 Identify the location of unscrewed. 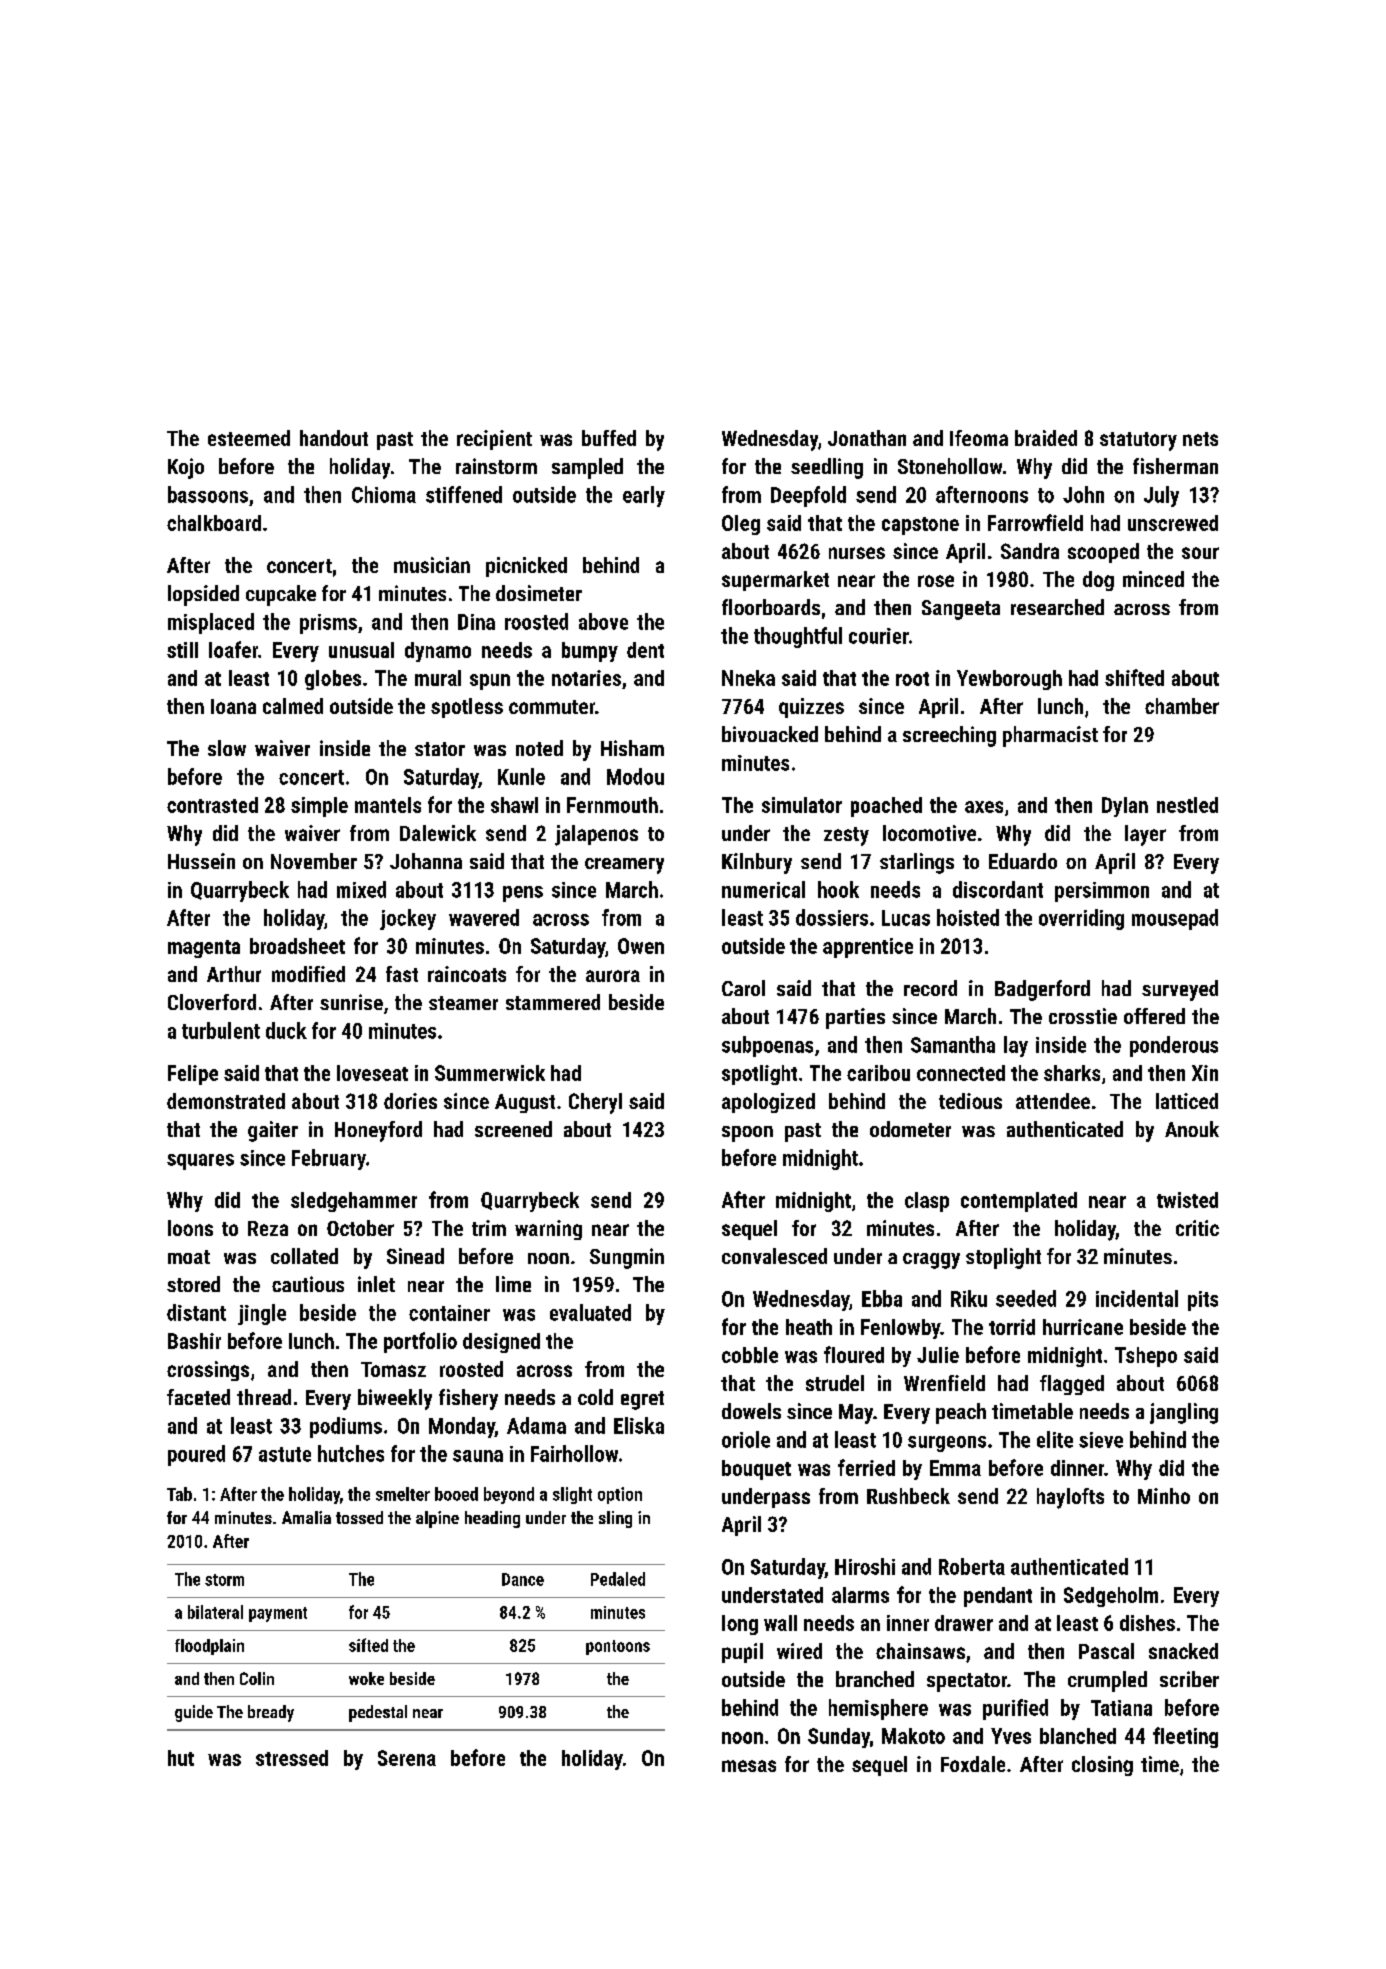
(1173, 523).
